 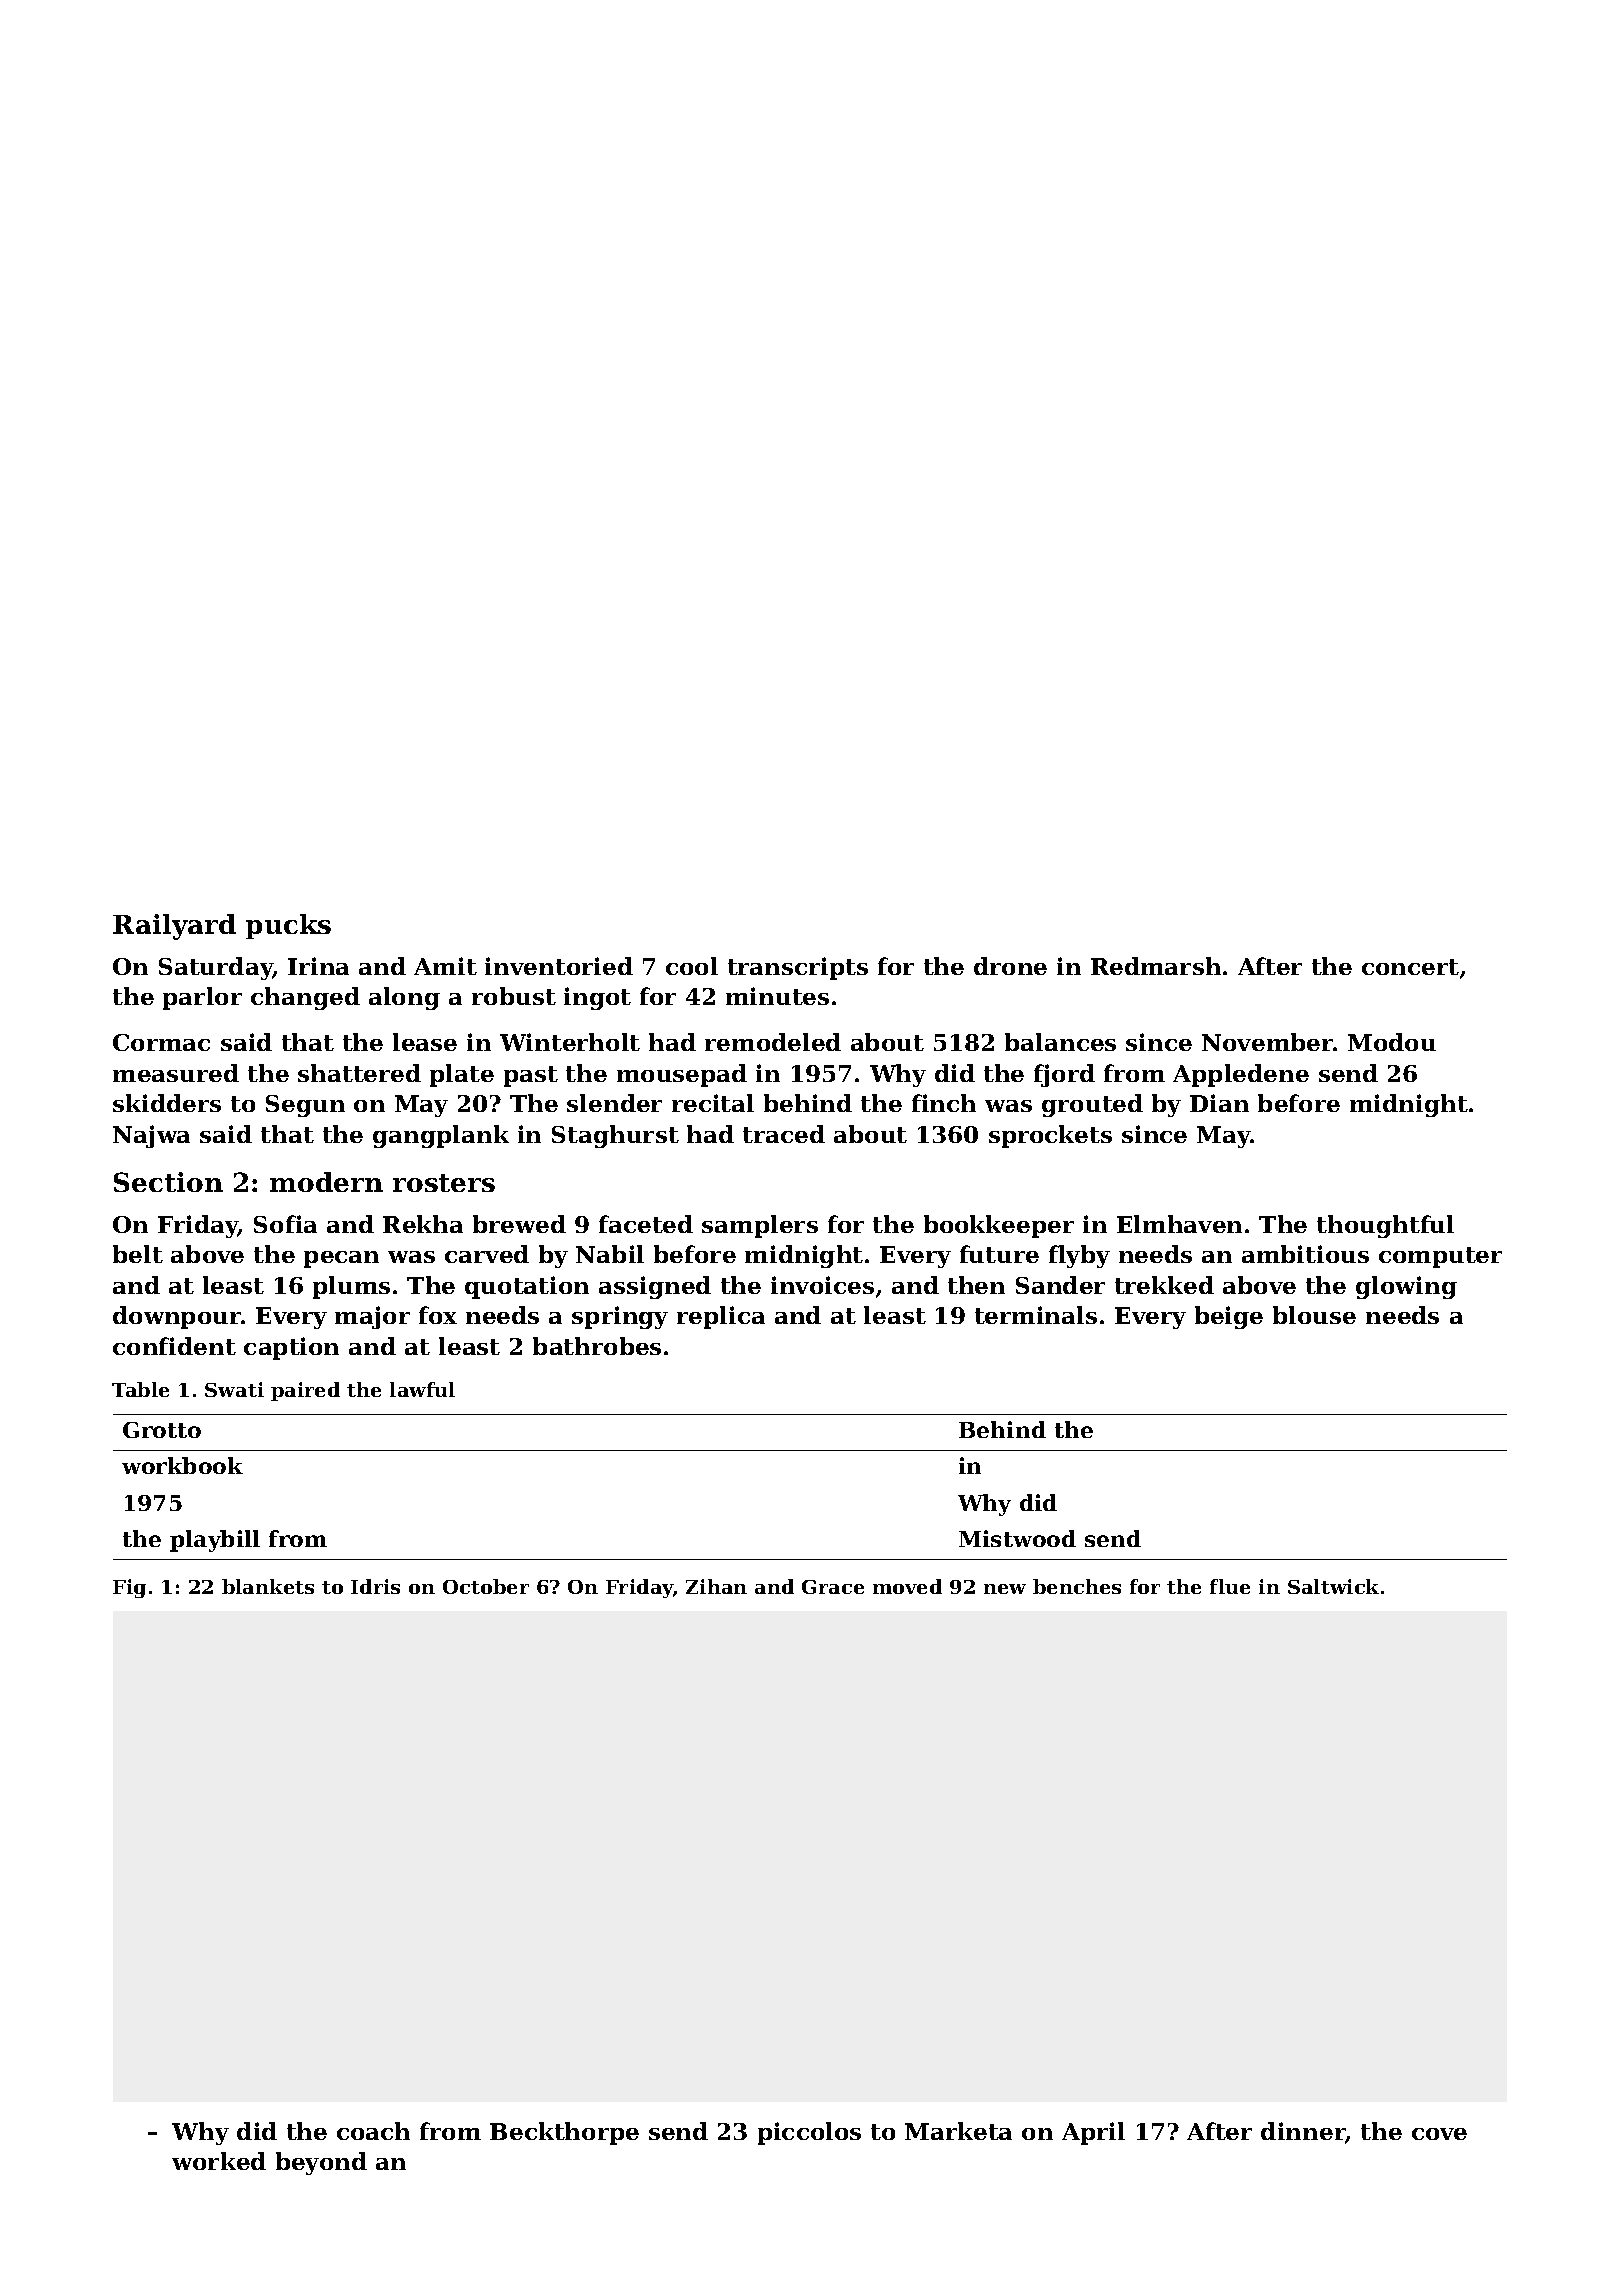 What do you see at coordinates (174, 927) in the screenshot?
I see `Railyard` at bounding box center [174, 927].
